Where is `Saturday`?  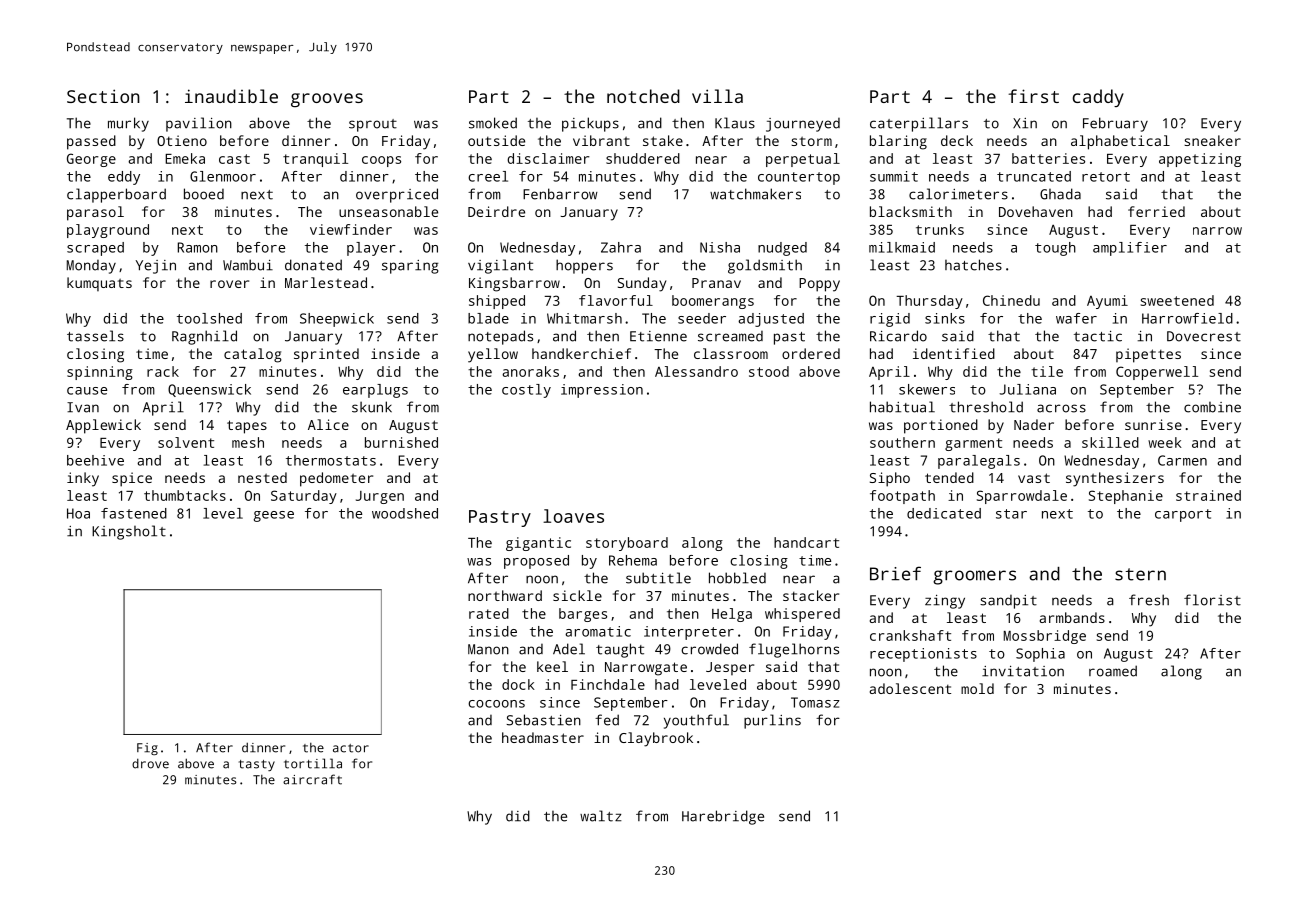
Saturday is located at coordinates (304, 497).
